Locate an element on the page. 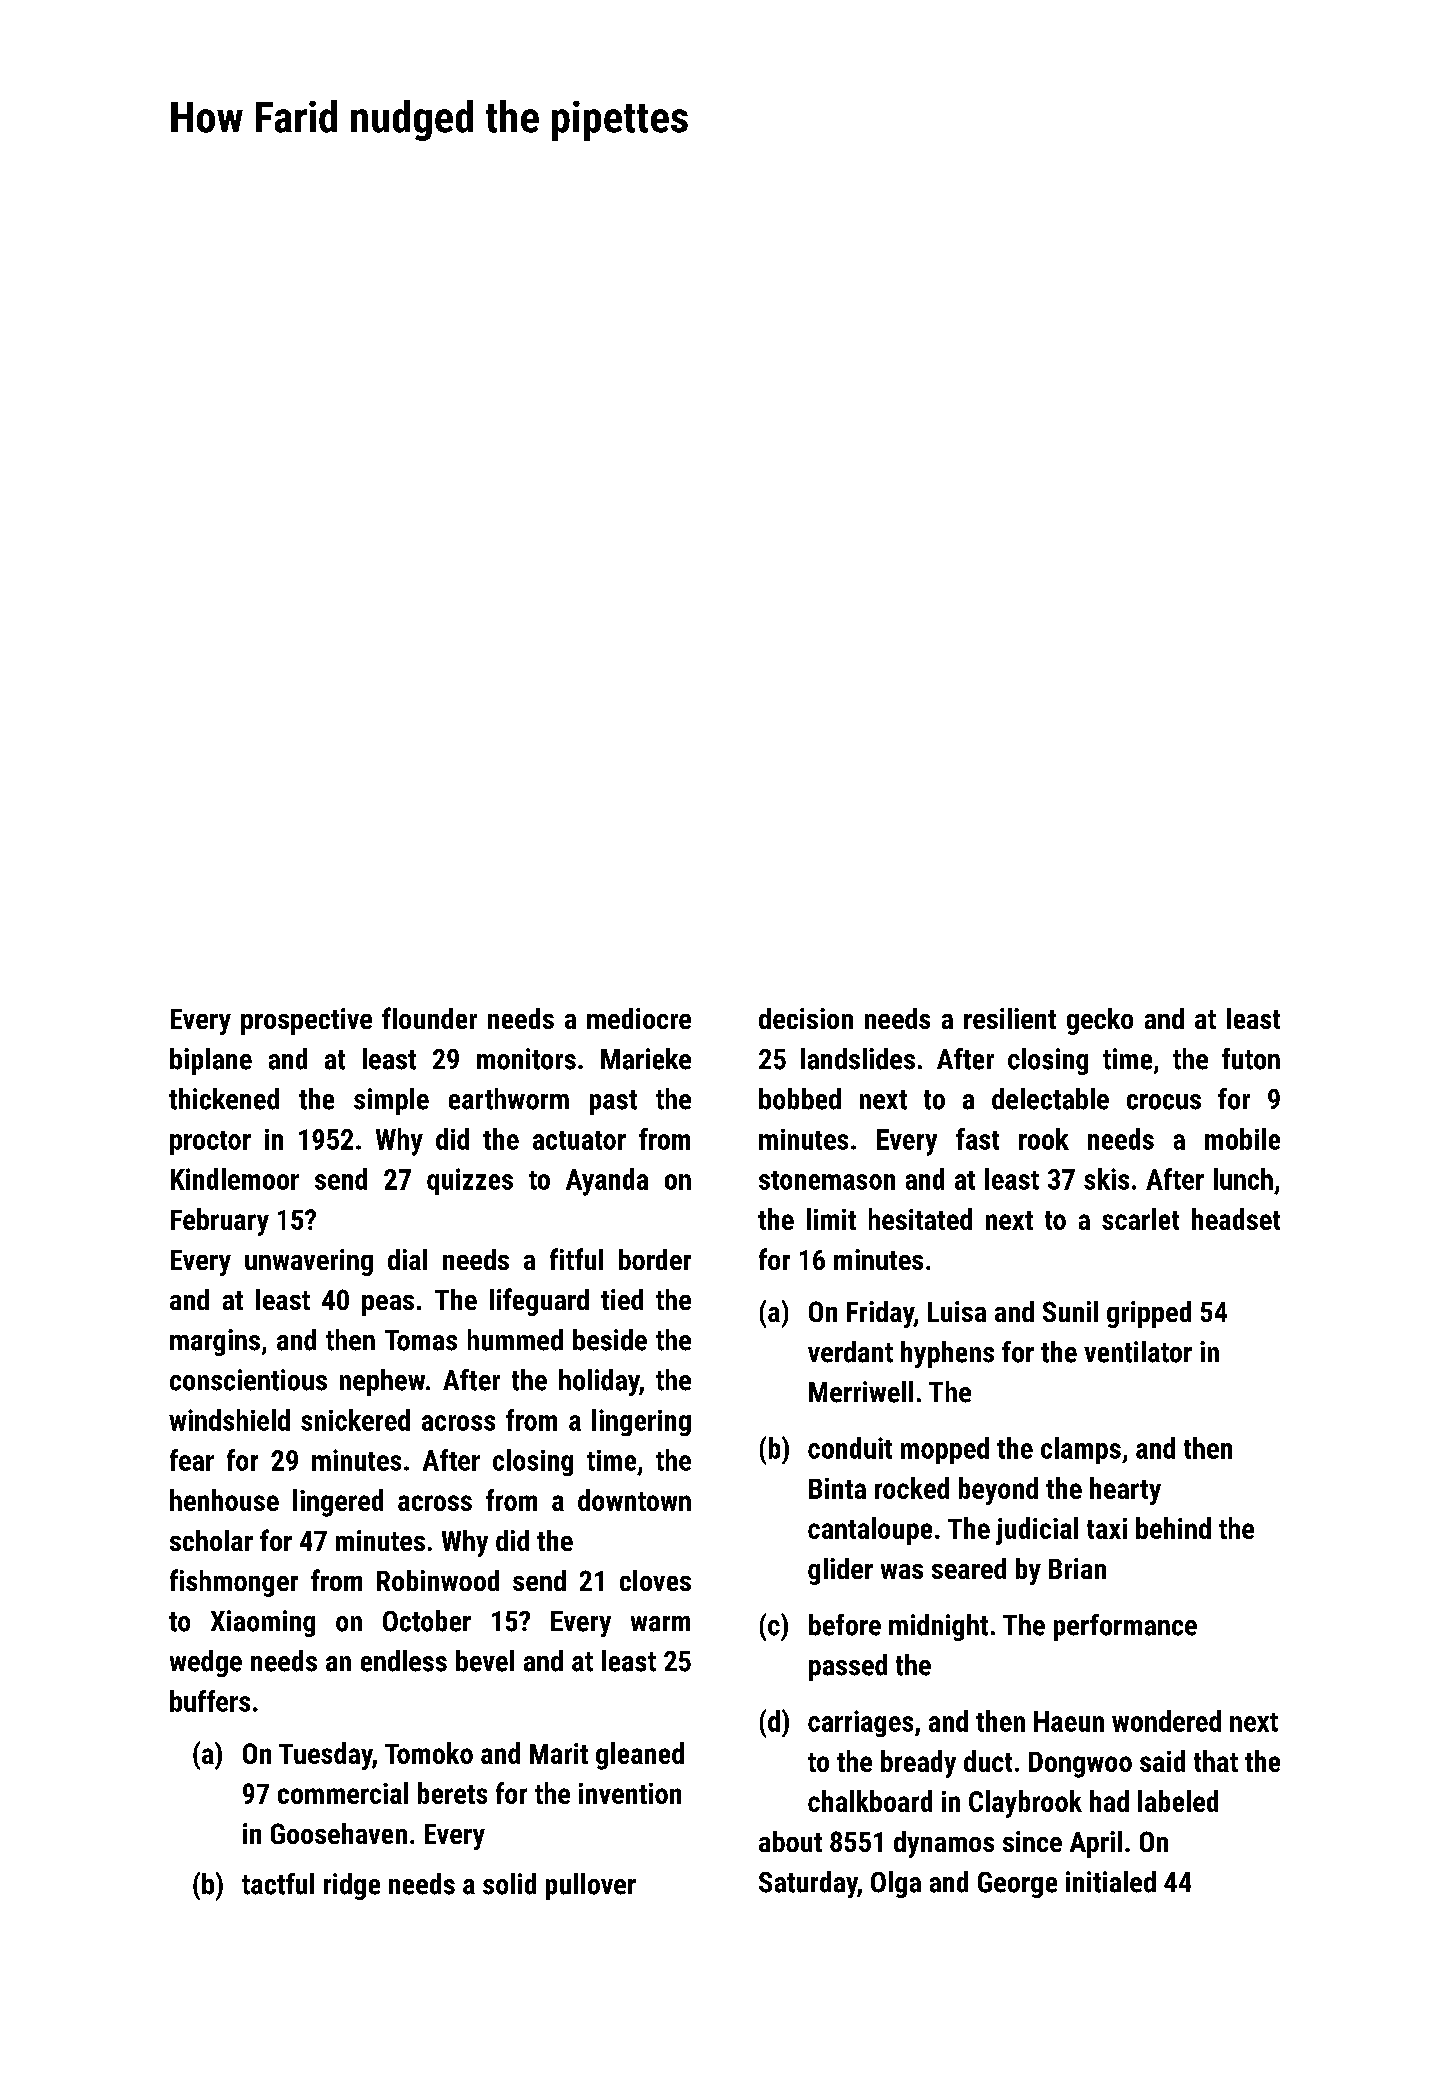  henhouse is located at coordinates (224, 1500).
